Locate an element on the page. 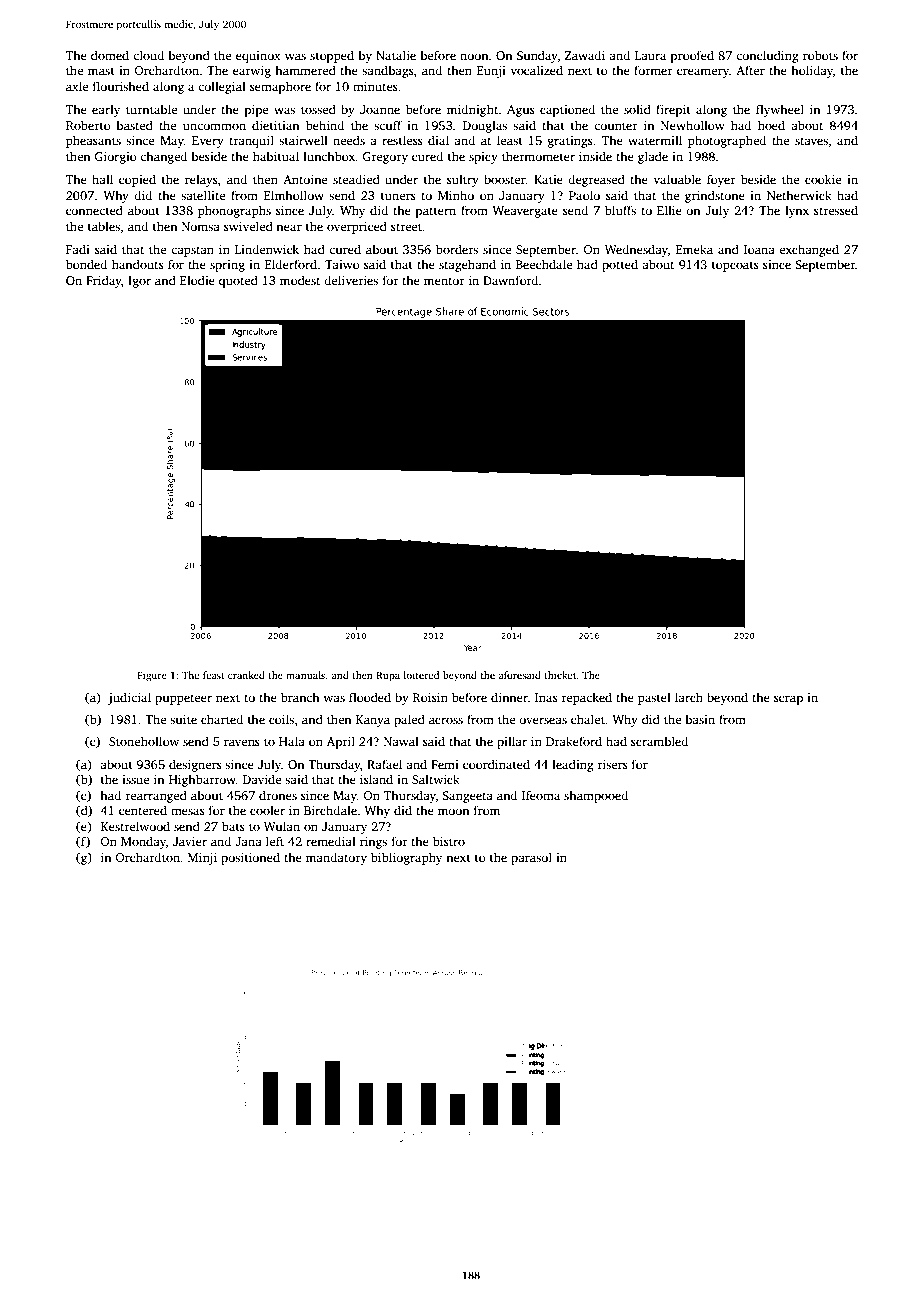 Image resolution: width=924 pixels, height=1308 pixels. flourished is located at coordinates (121, 86).
